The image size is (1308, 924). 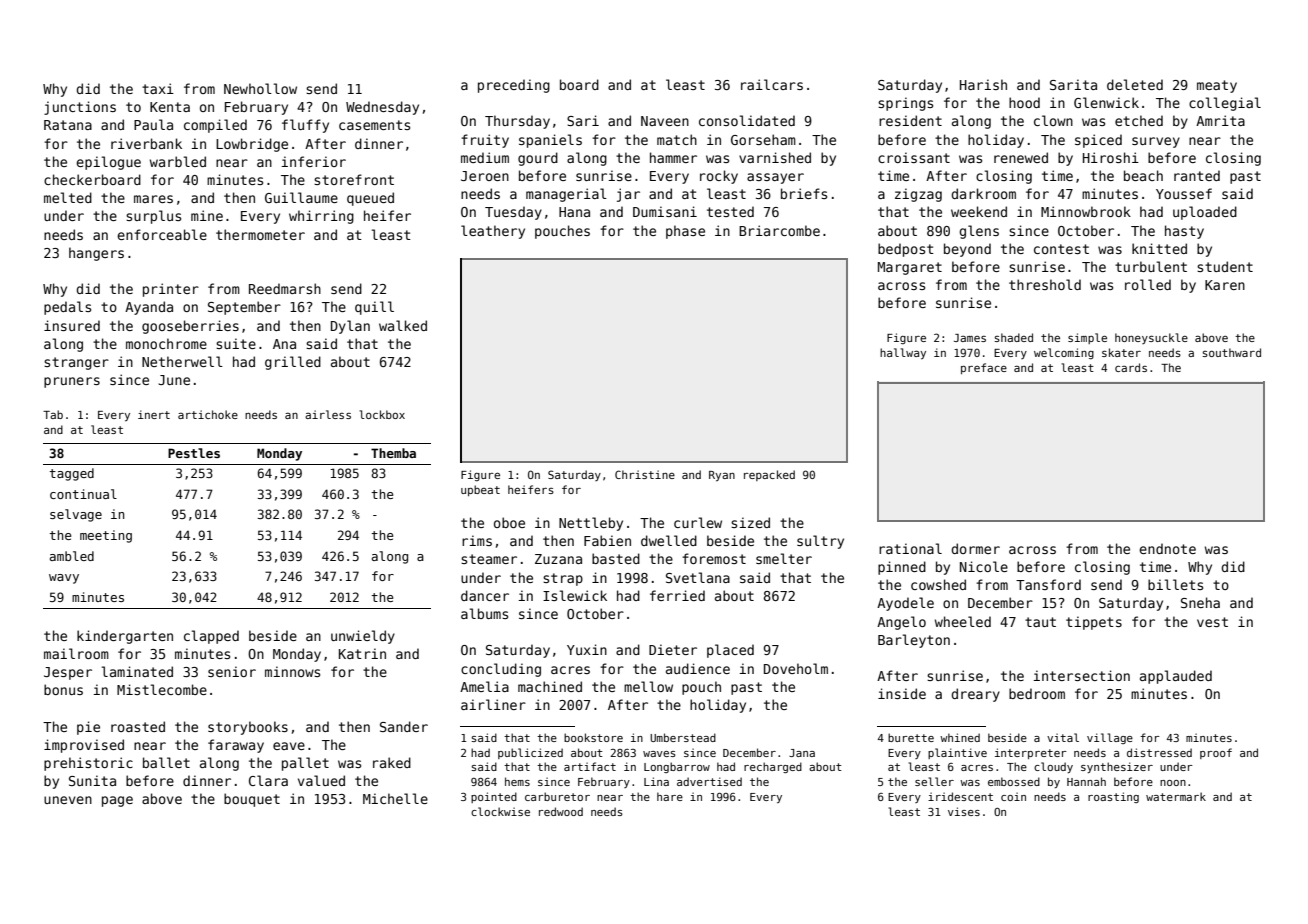 What do you see at coordinates (910, 548) in the page?
I see `rational` at bounding box center [910, 548].
